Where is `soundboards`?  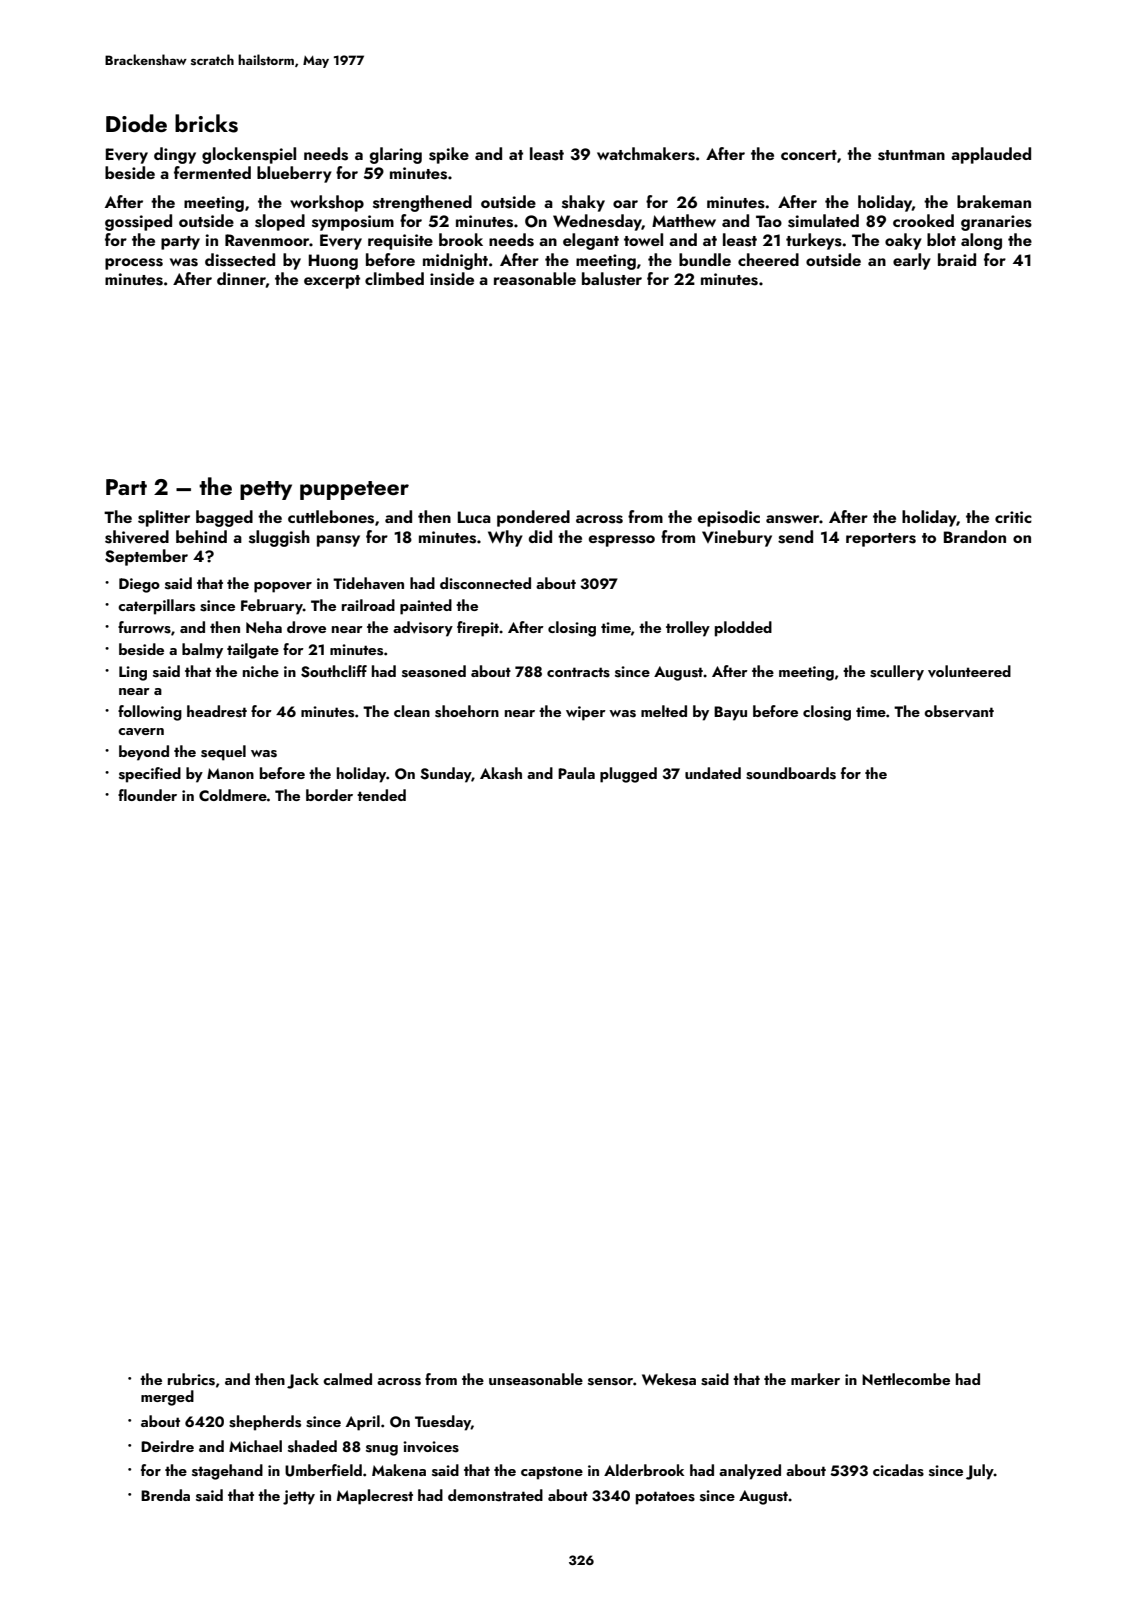 soundboards is located at coordinates (791, 773).
